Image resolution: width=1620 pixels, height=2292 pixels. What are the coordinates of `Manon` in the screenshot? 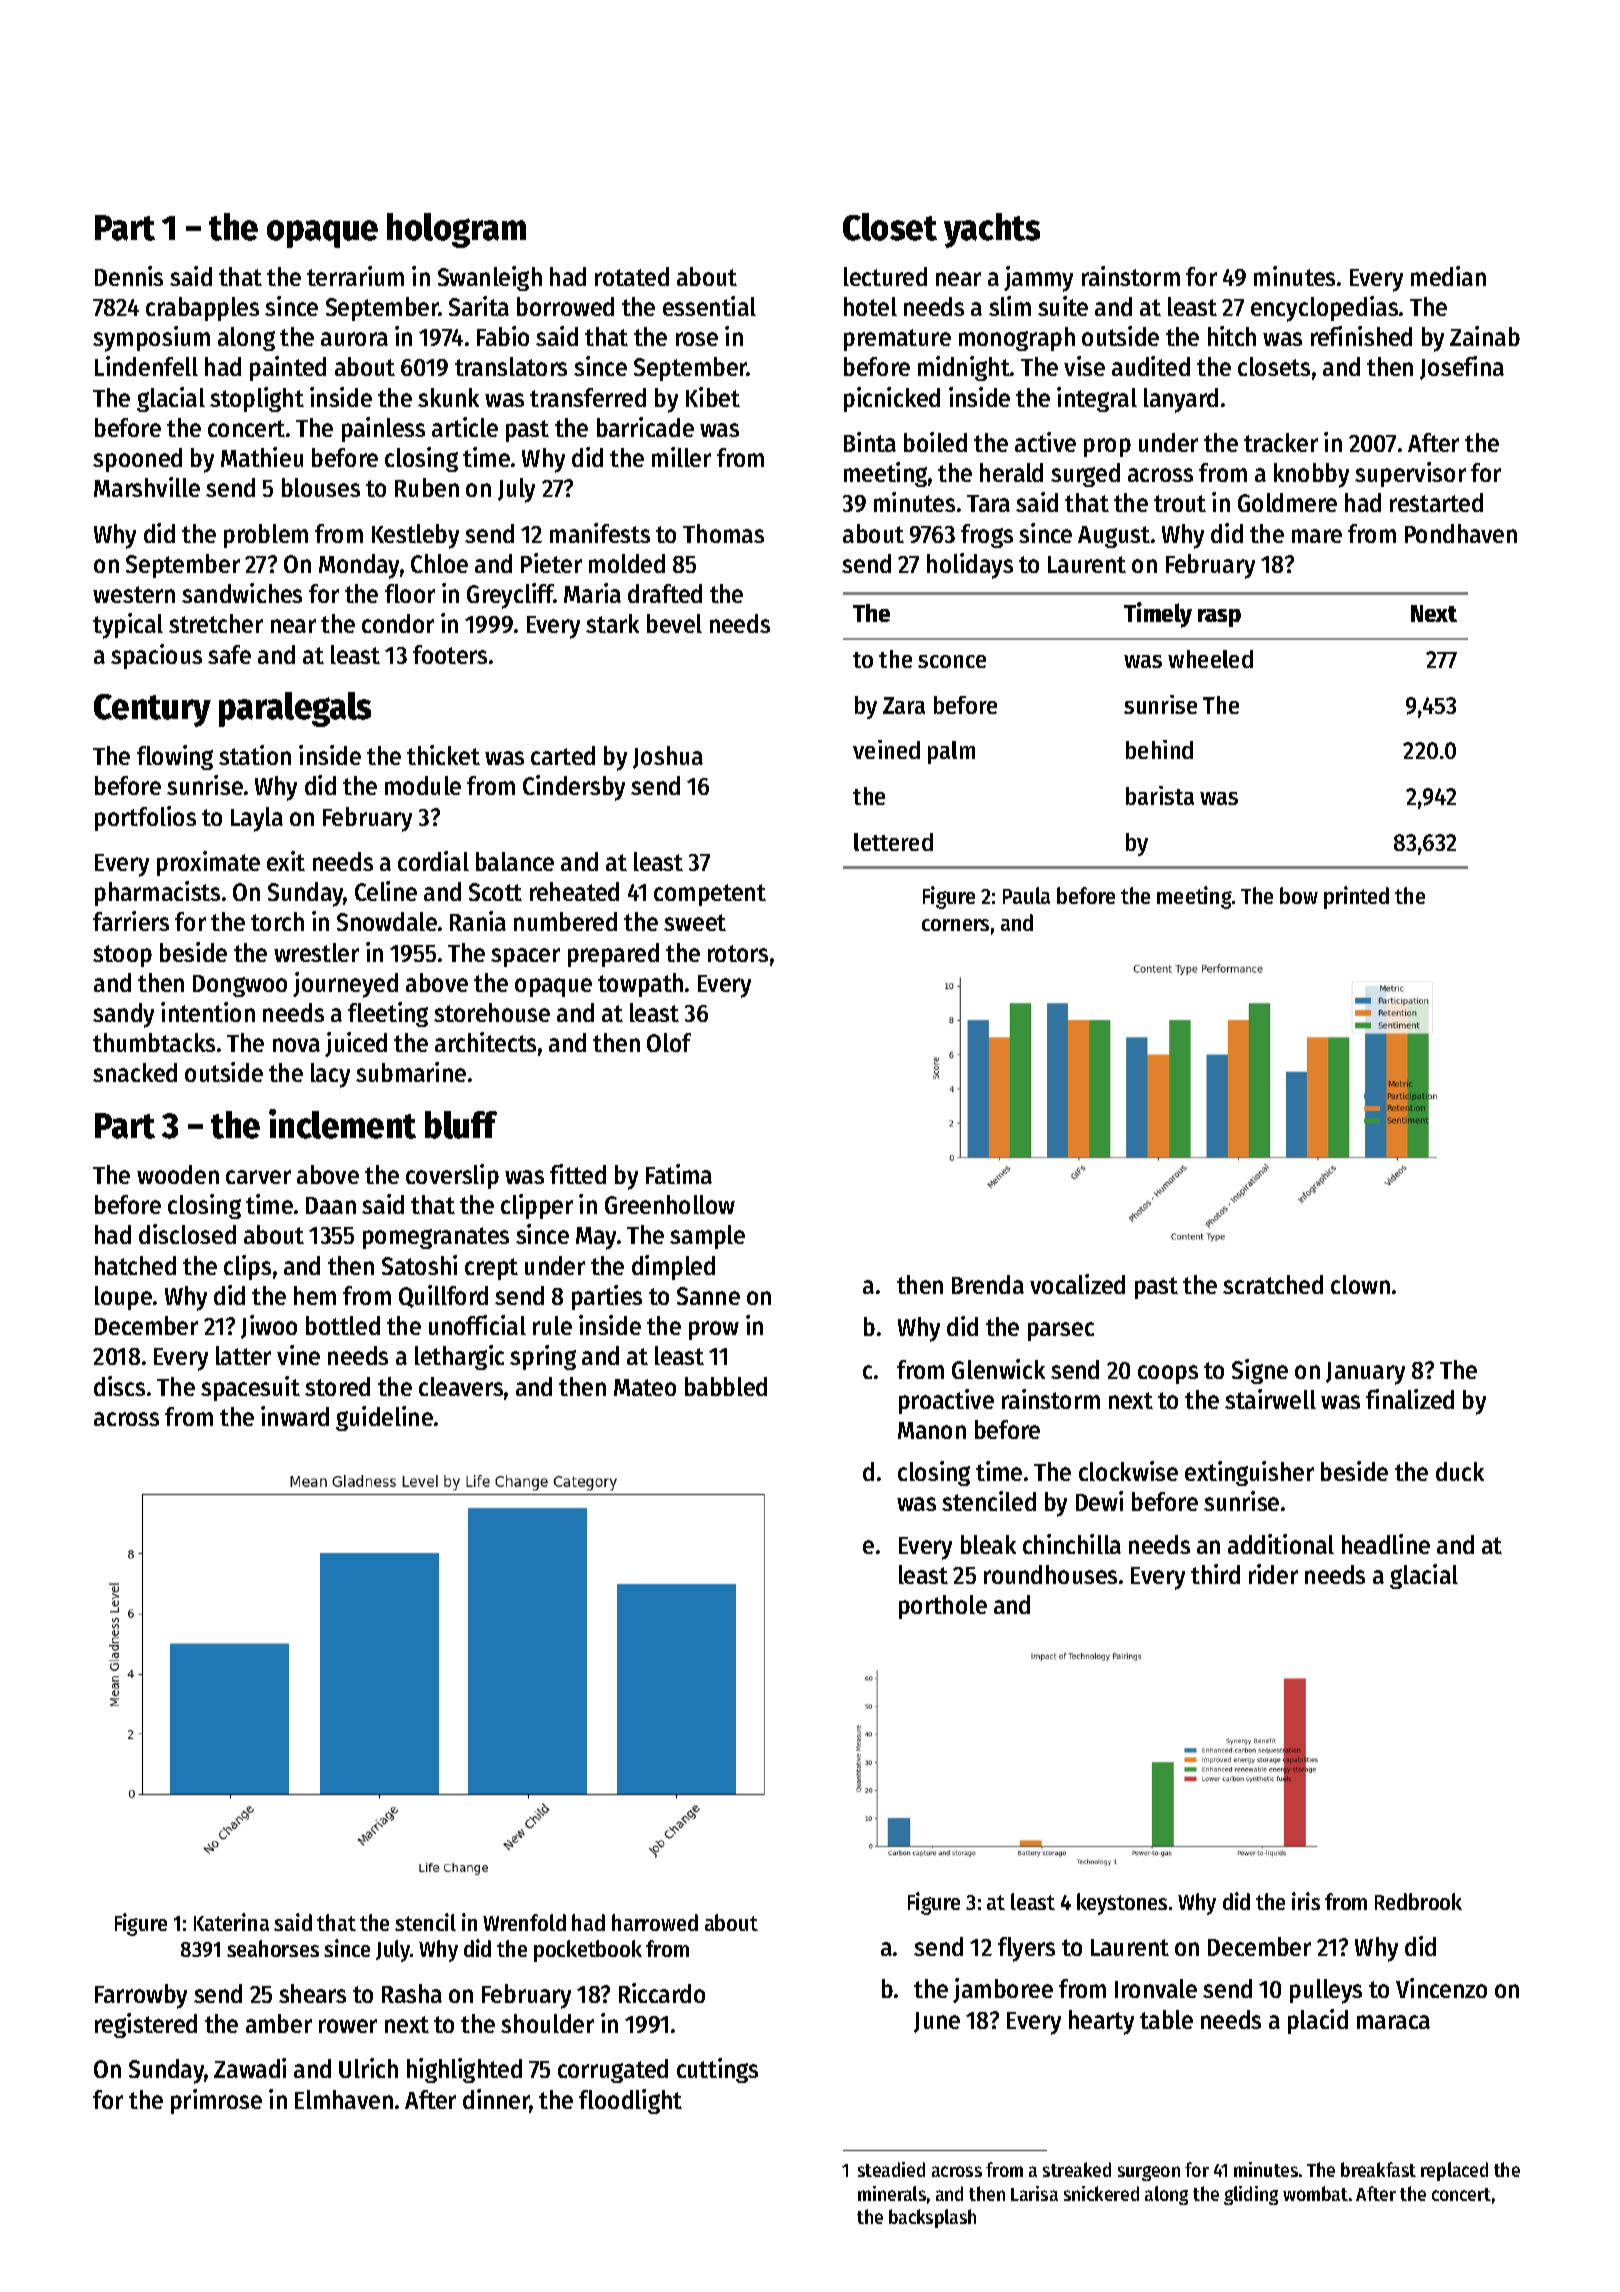 It's located at (932, 1430).
